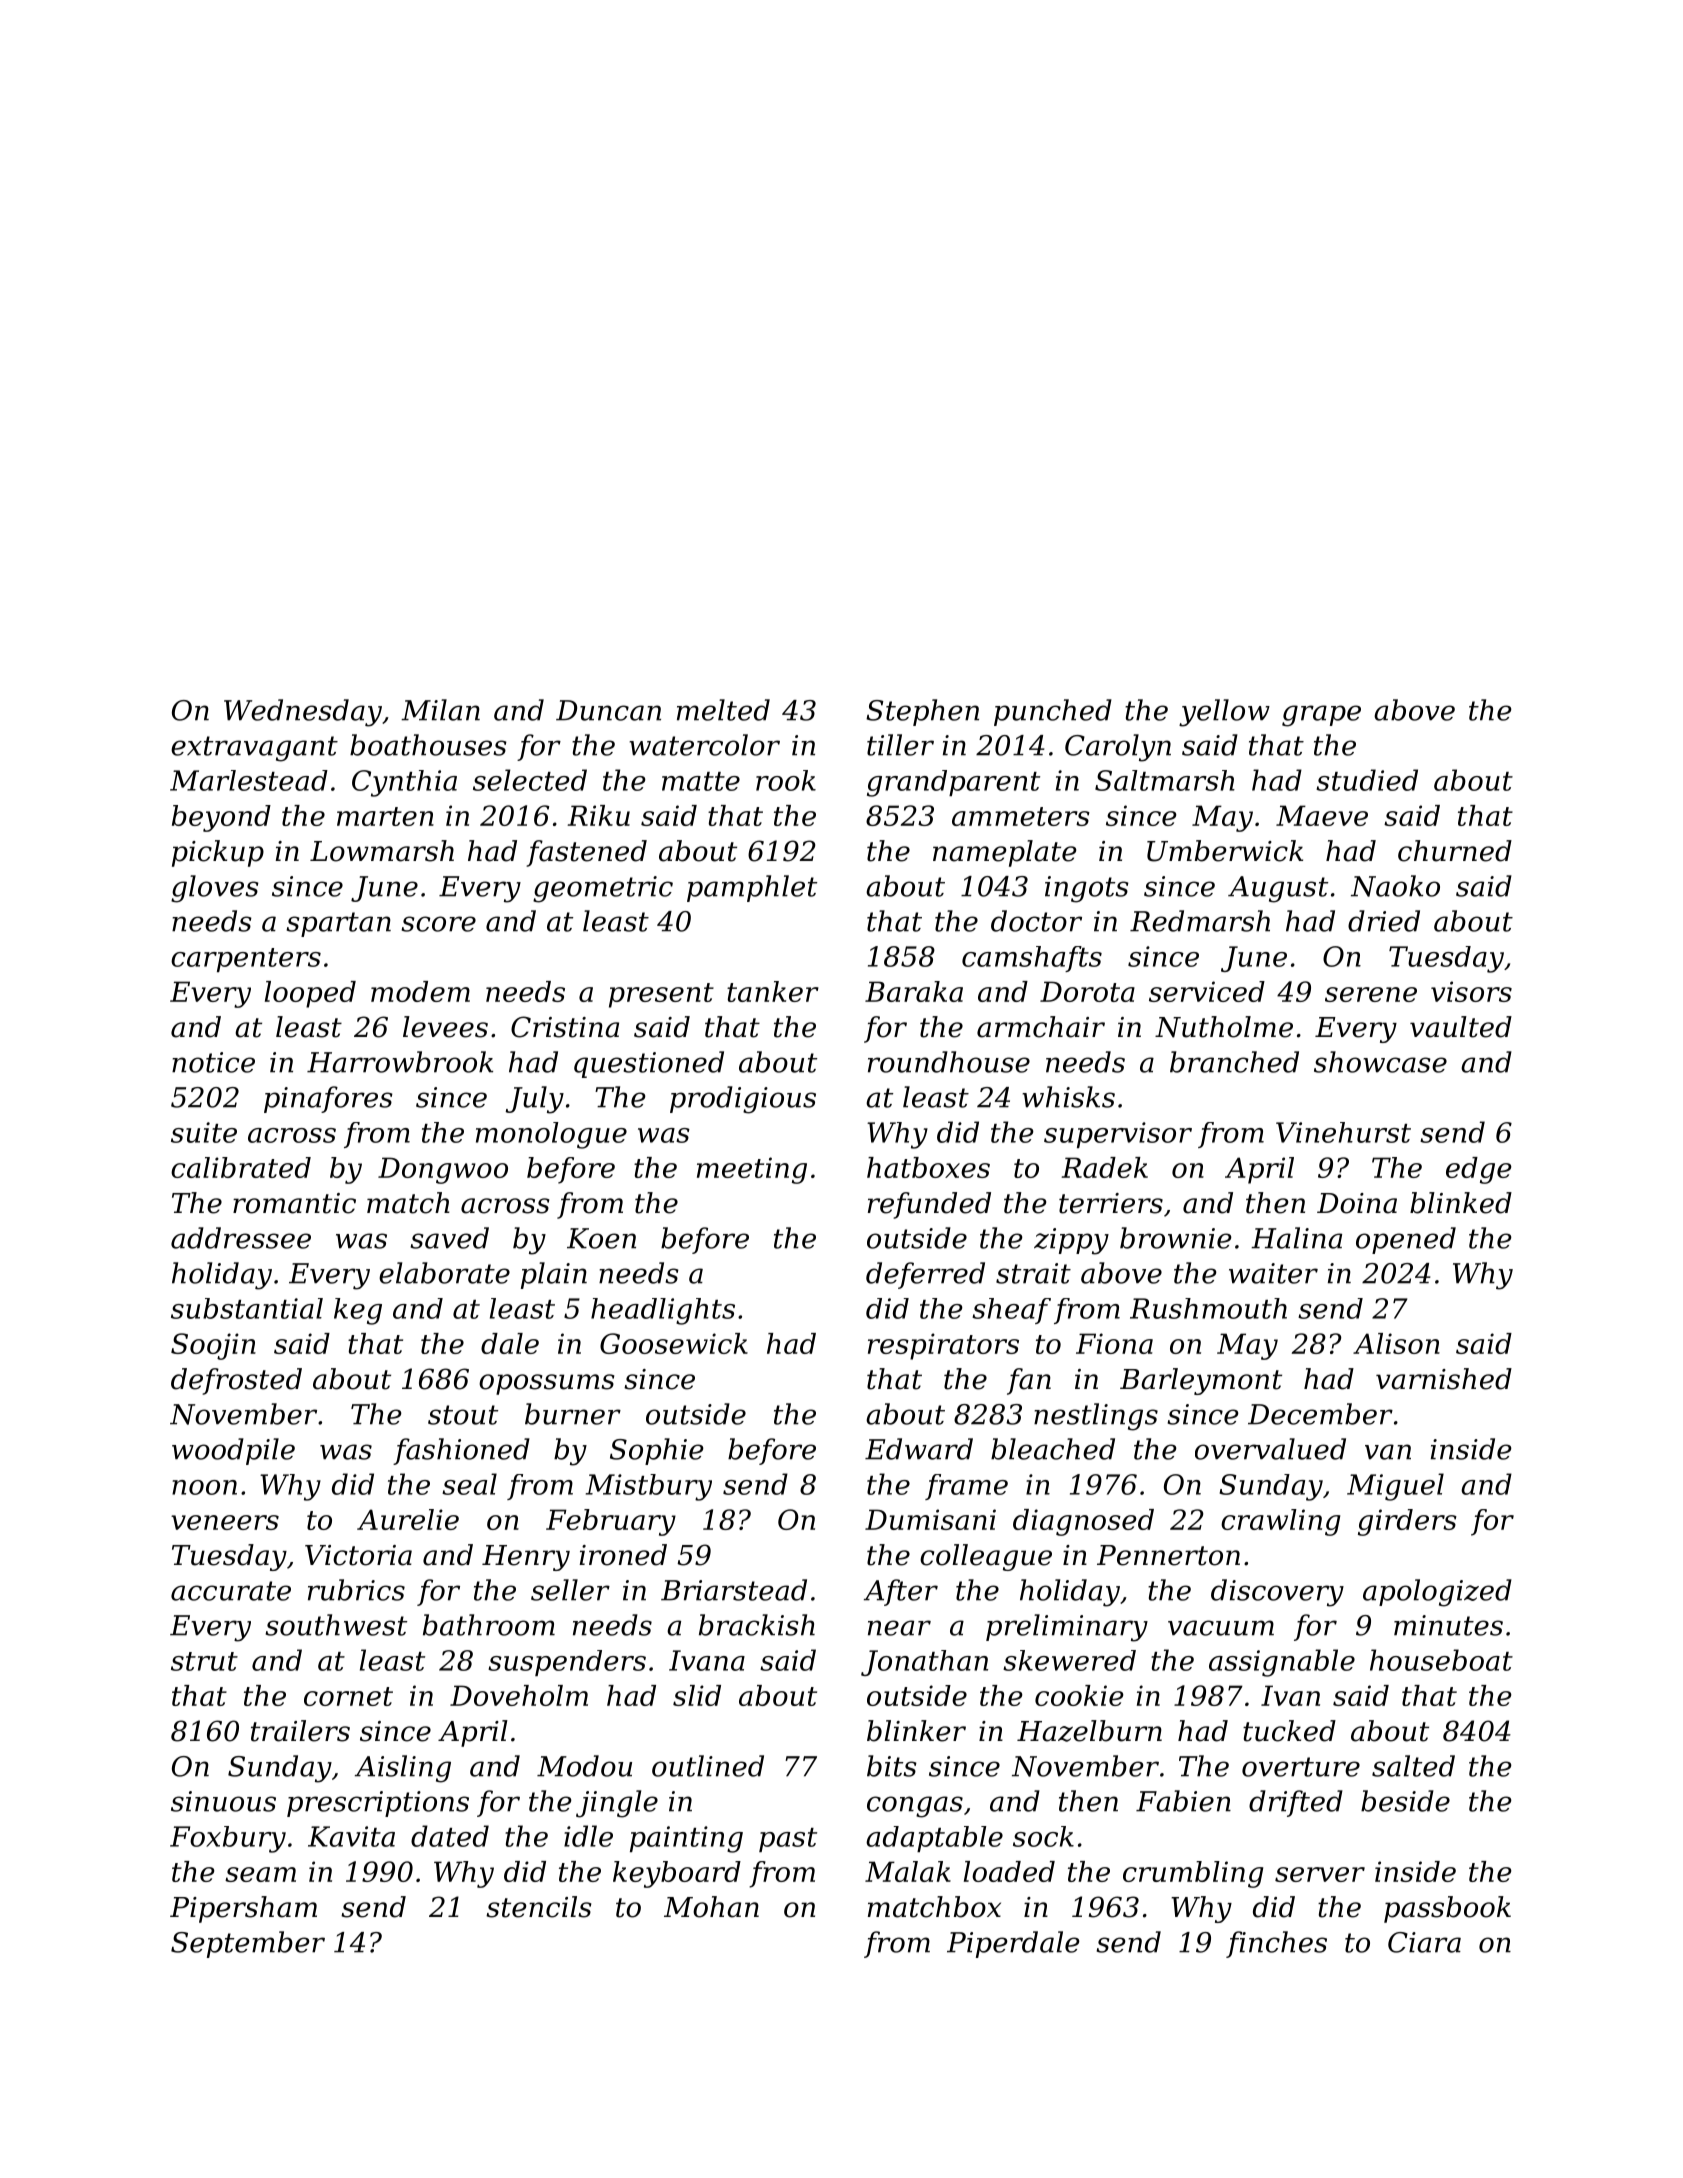 The width and height of the screenshot is (1683, 2178). I want to click on Dongwoo, so click(443, 1170).
